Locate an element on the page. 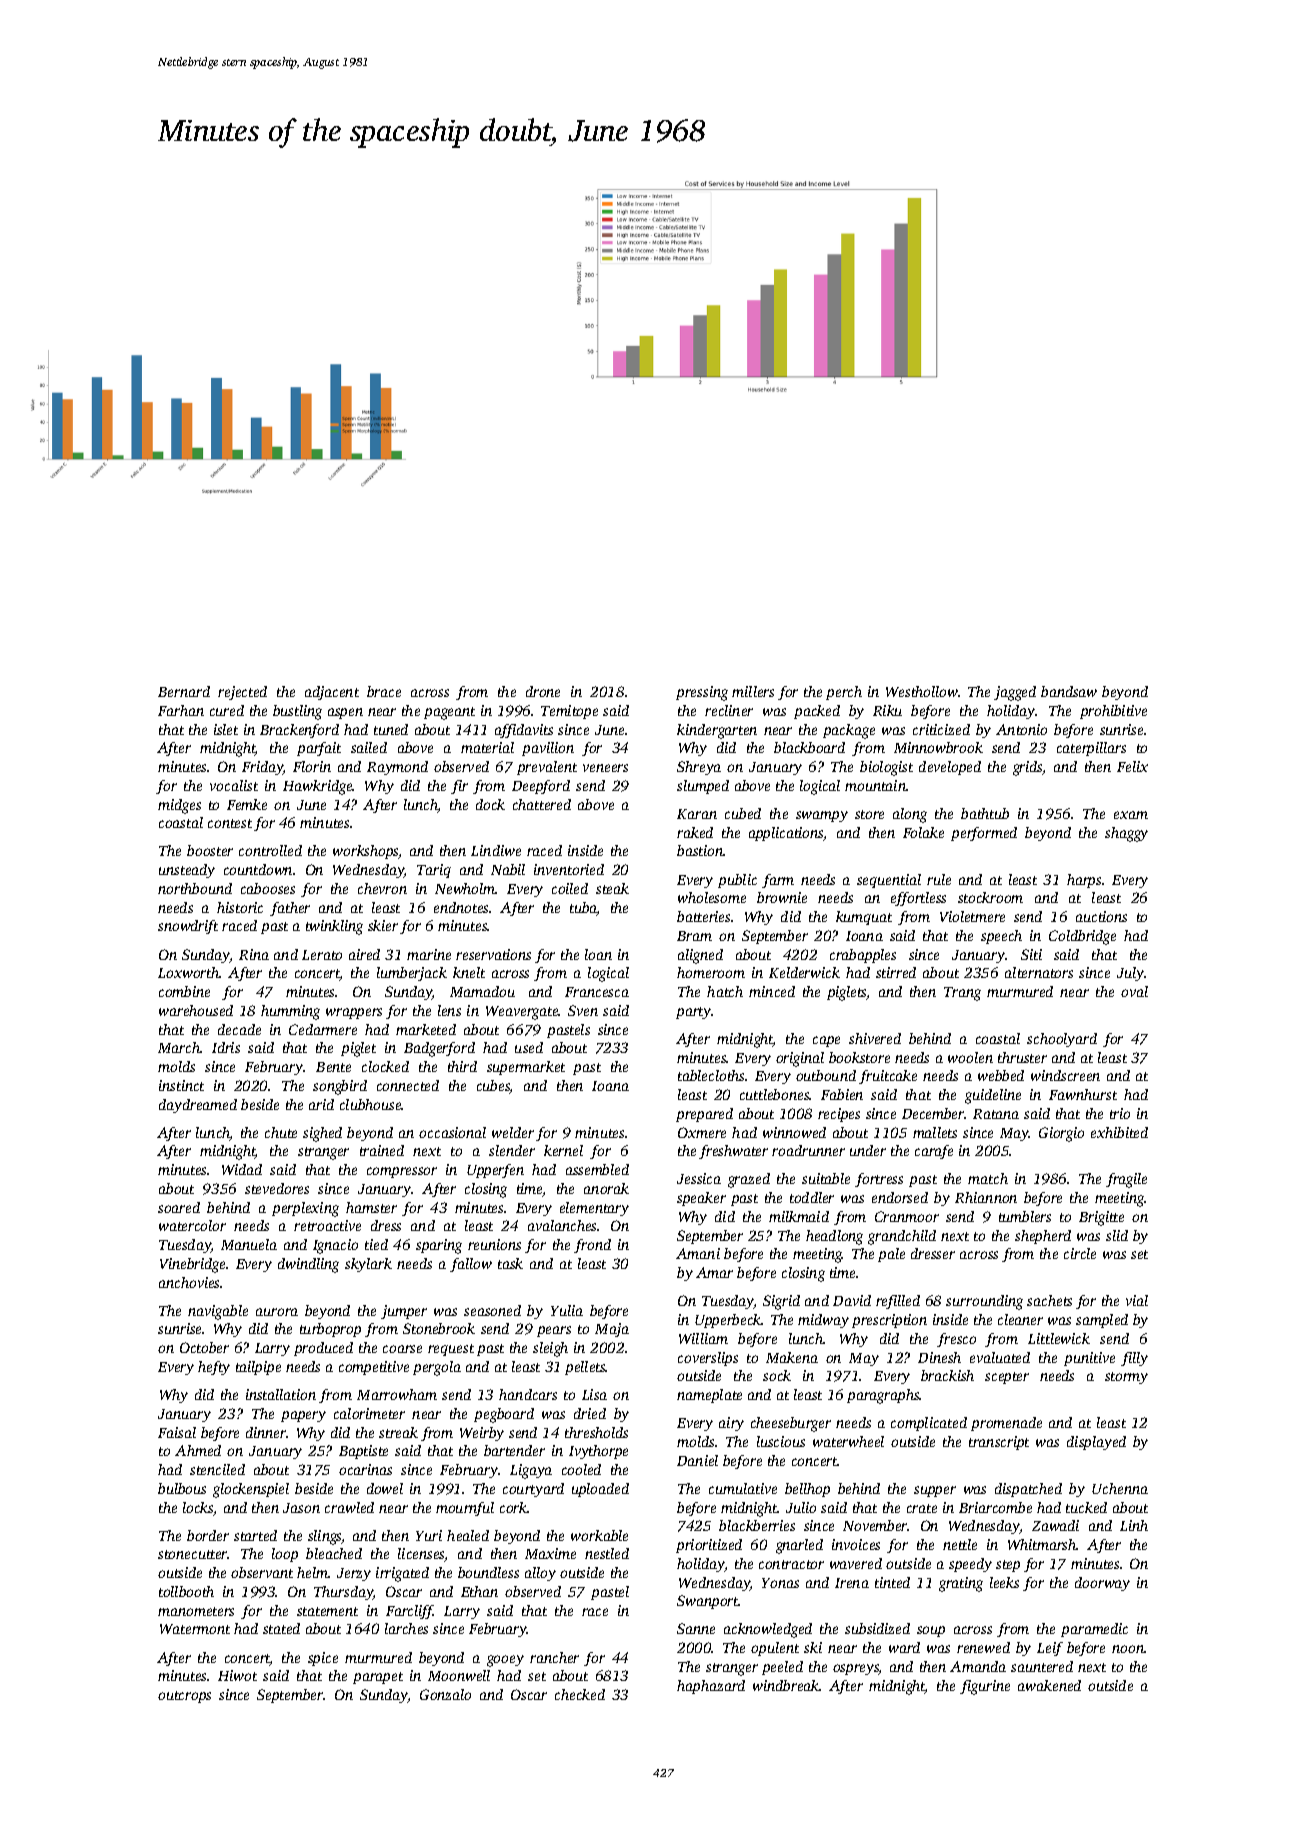  bastion is located at coordinates (700, 850).
